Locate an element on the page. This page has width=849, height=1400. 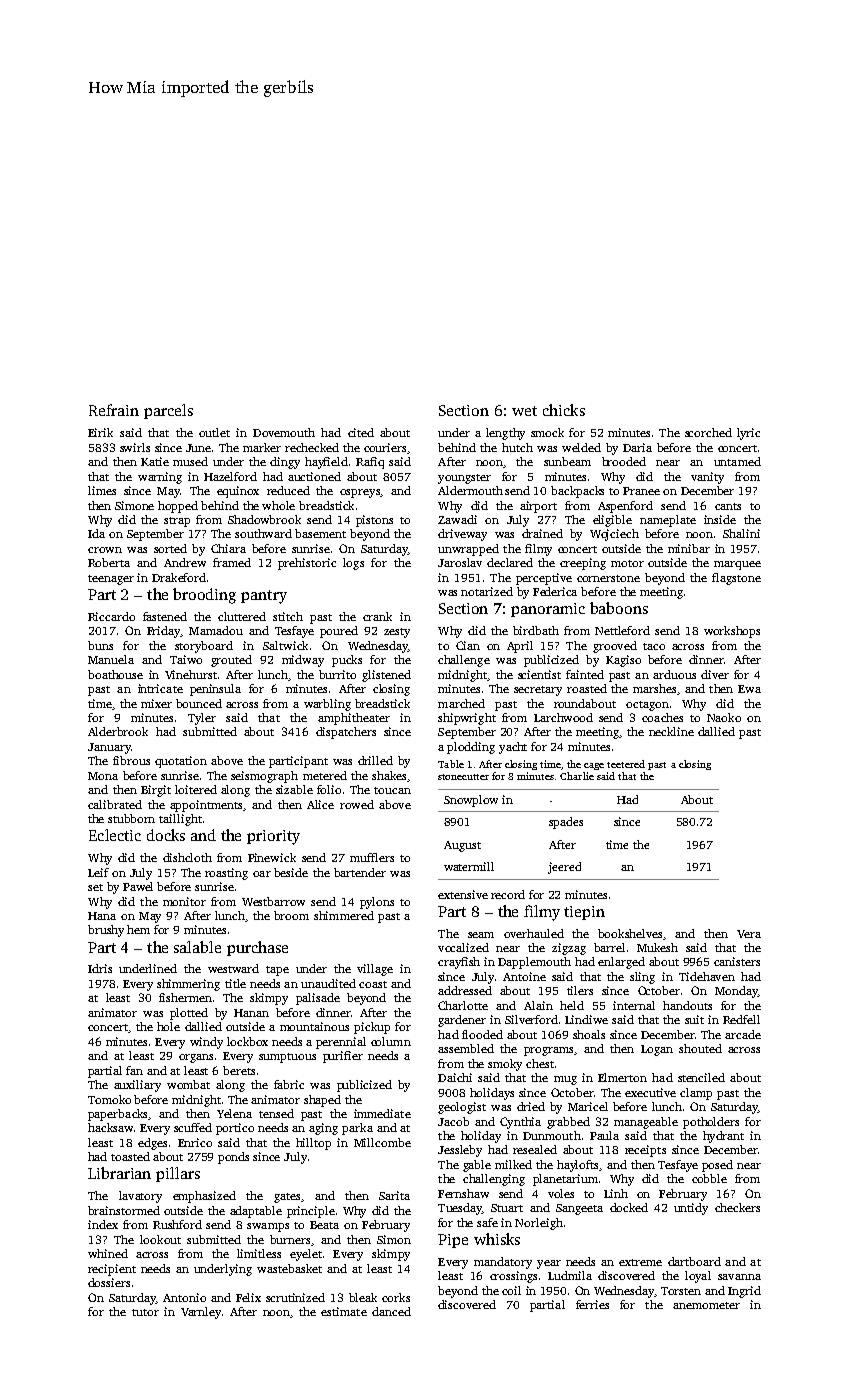
spades is located at coordinates (566, 823).
